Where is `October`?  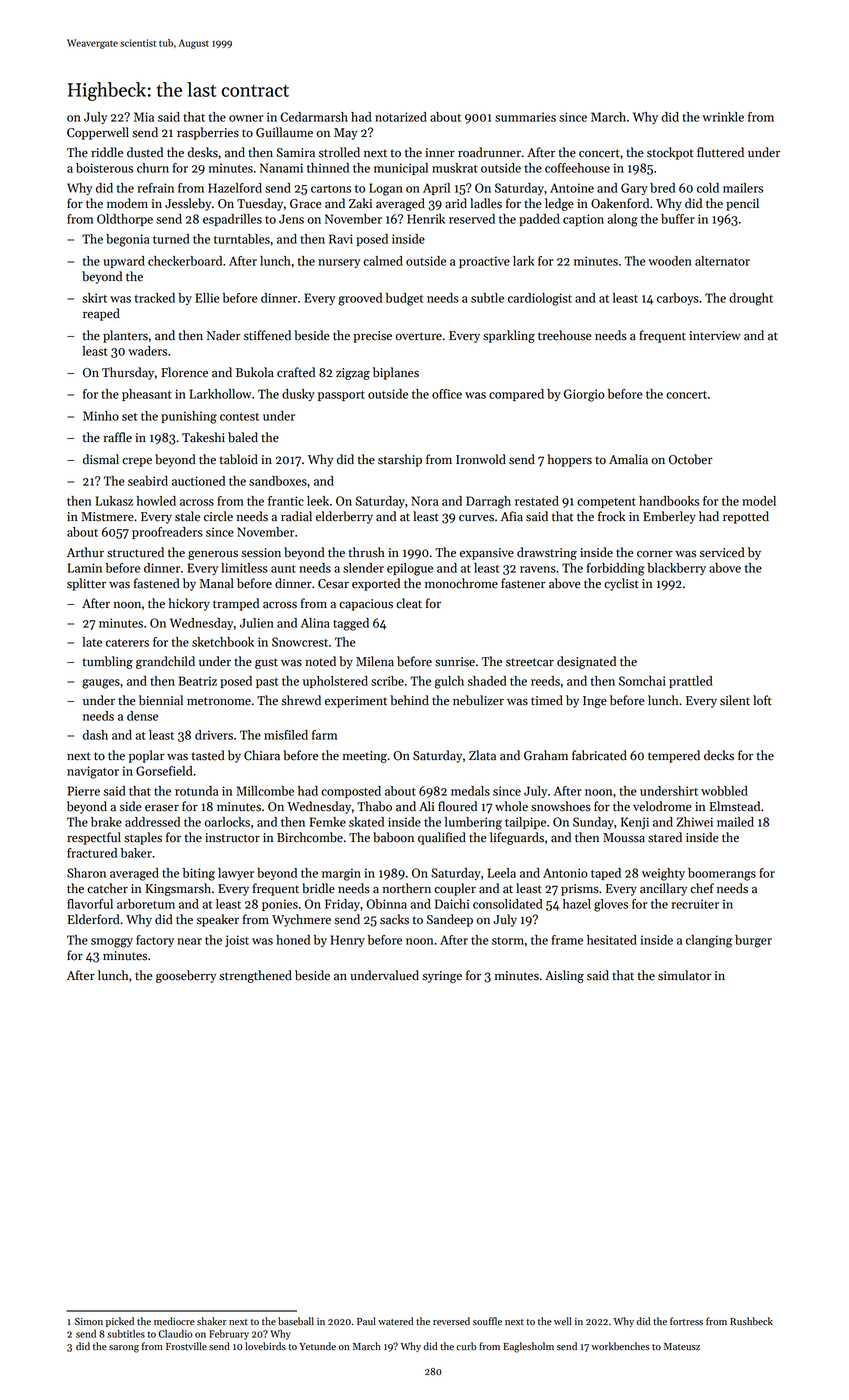 October is located at coordinates (691, 459).
